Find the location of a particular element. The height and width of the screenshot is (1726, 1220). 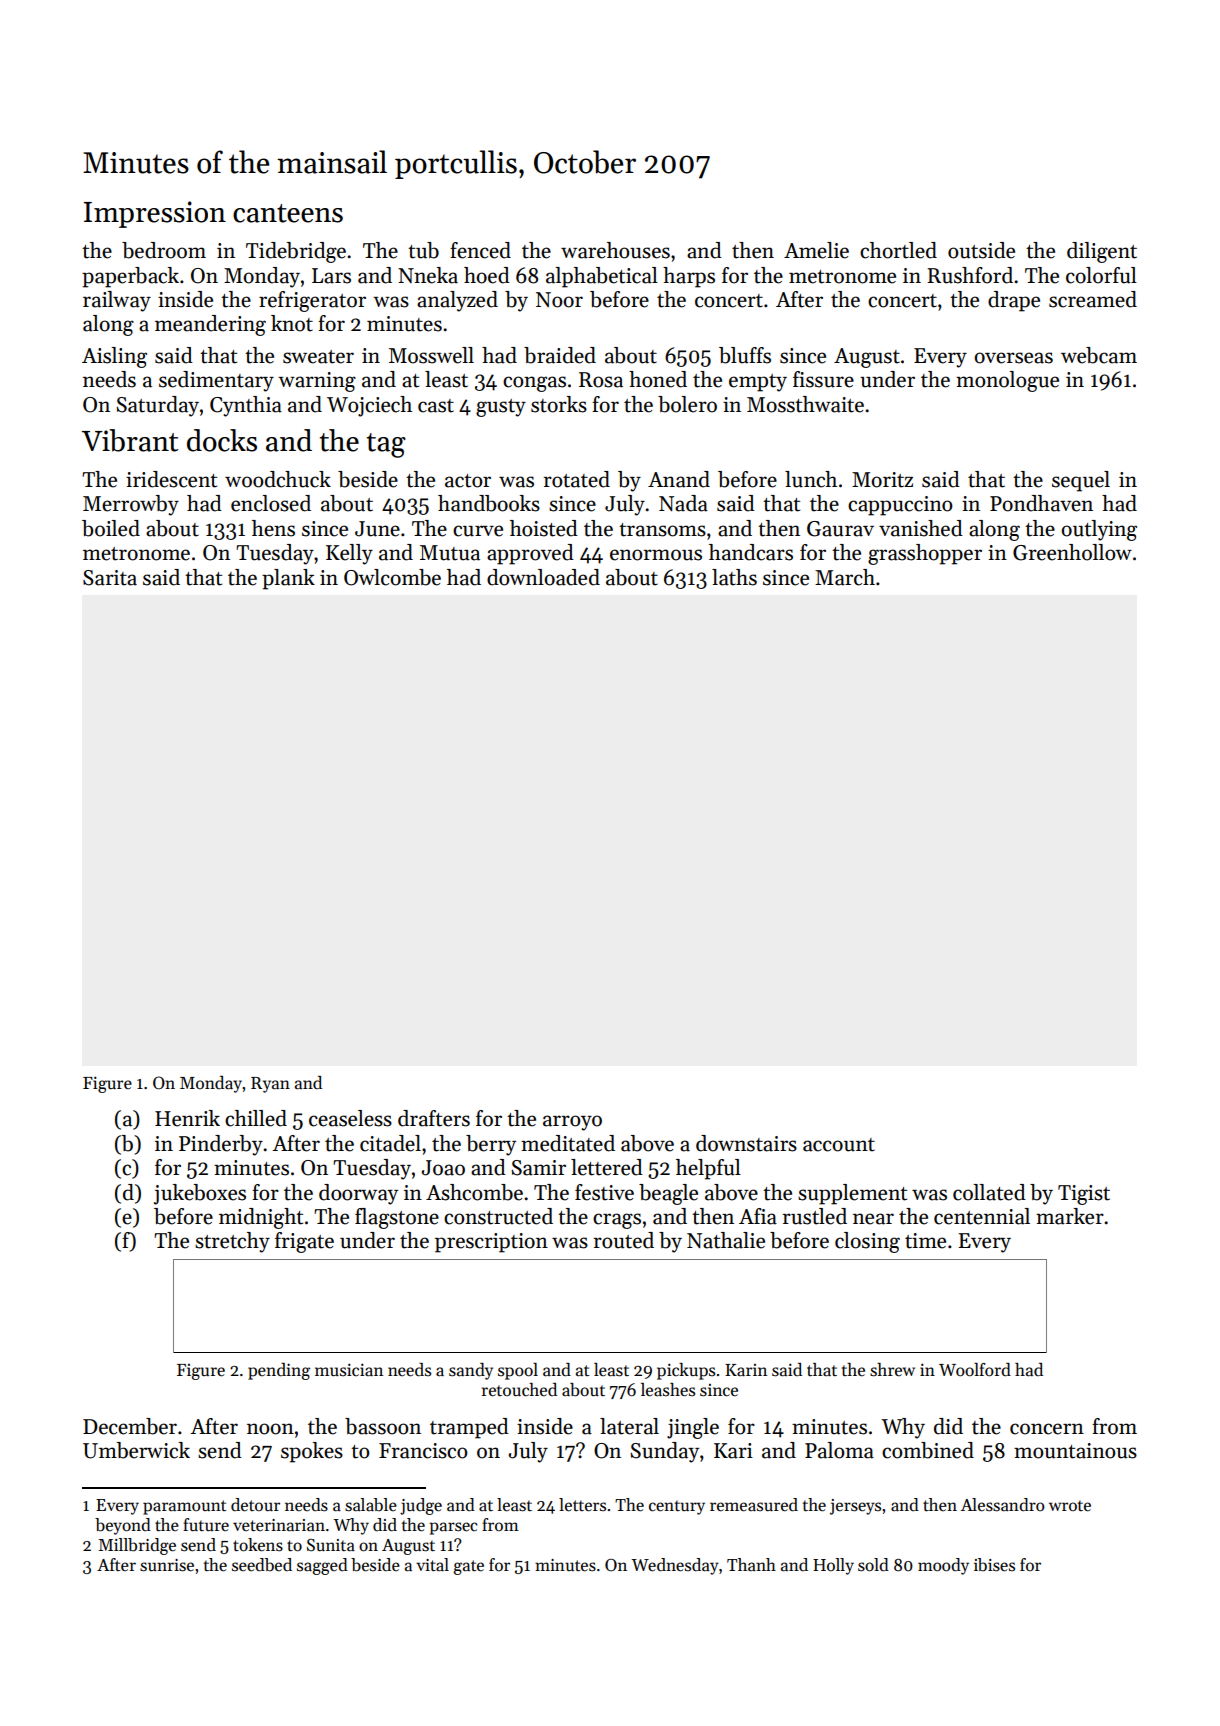

chortled is located at coordinates (898, 250).
